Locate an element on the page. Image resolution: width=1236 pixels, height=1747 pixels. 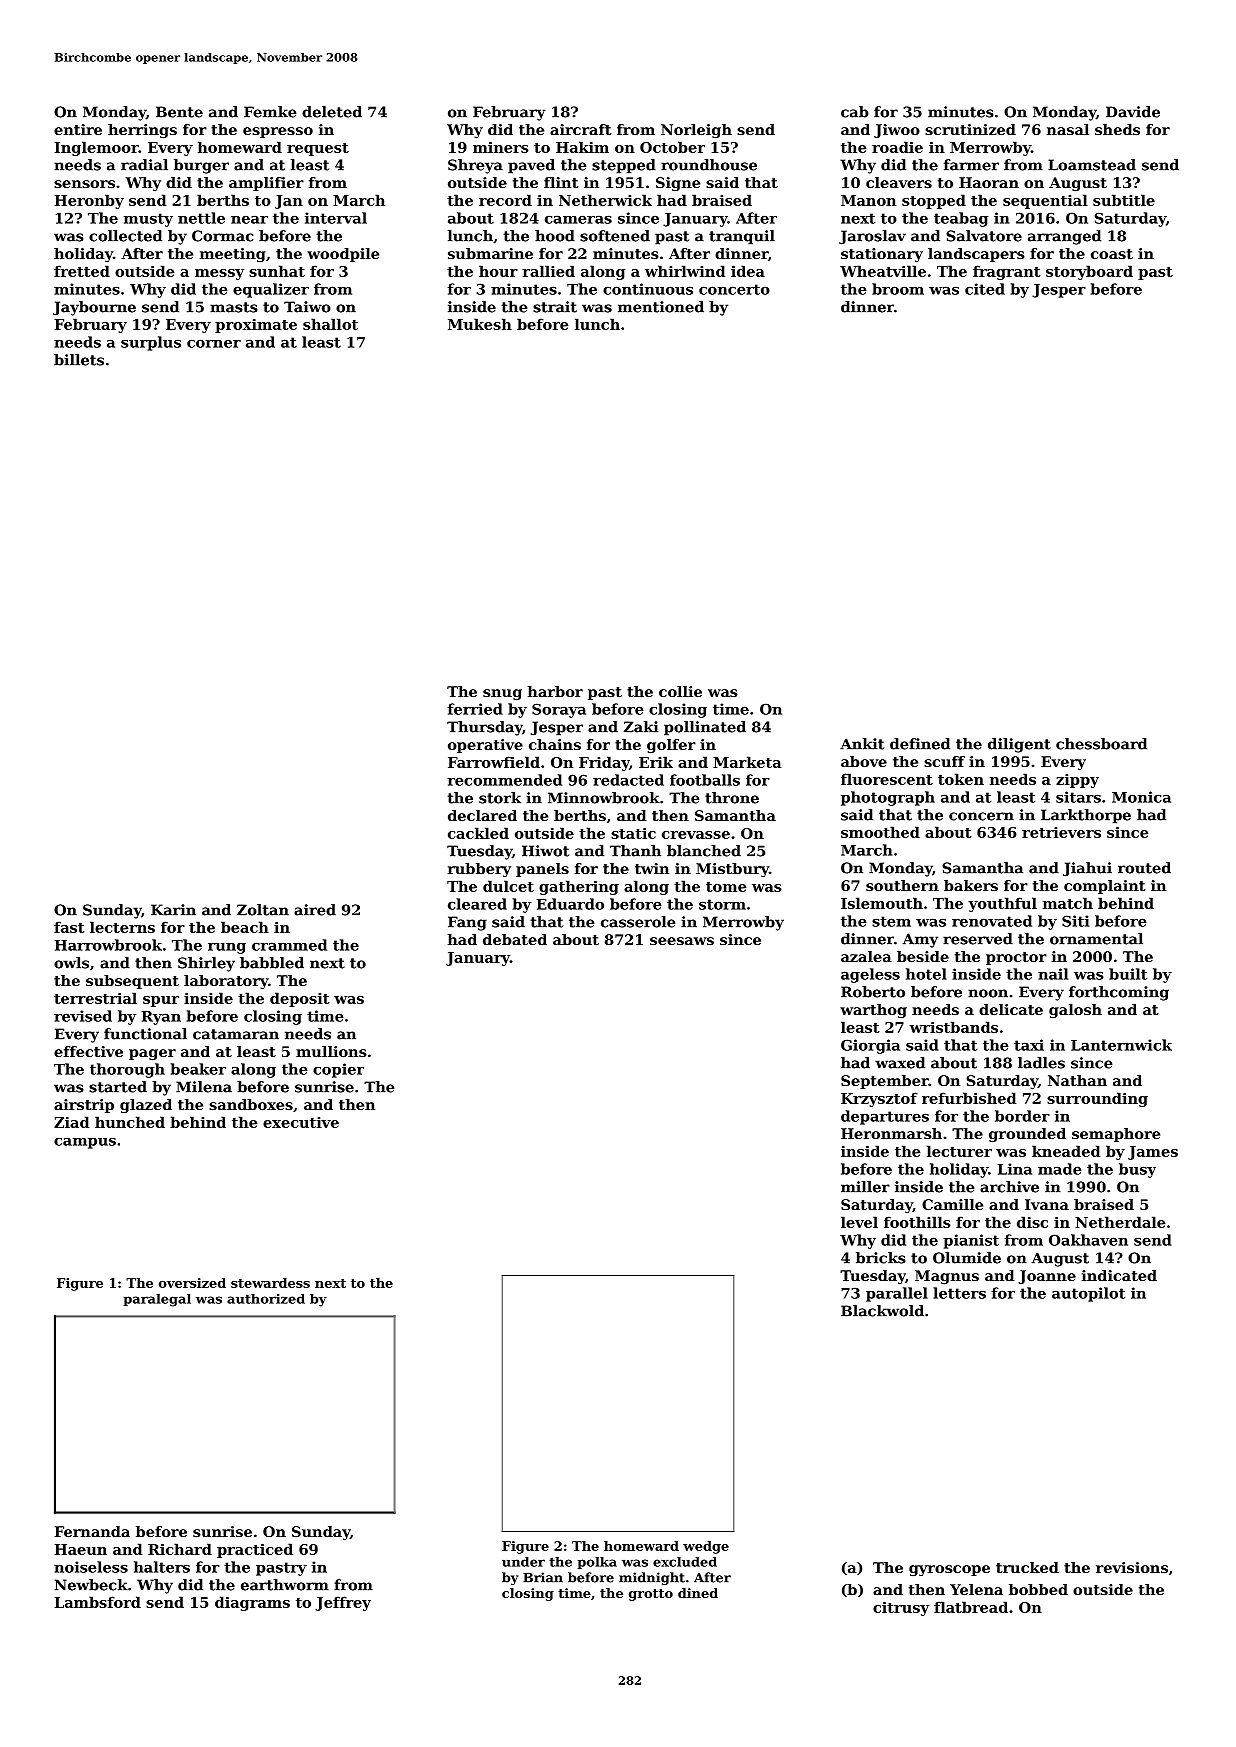
Blackwold is located at coordinates (882, 1311).
